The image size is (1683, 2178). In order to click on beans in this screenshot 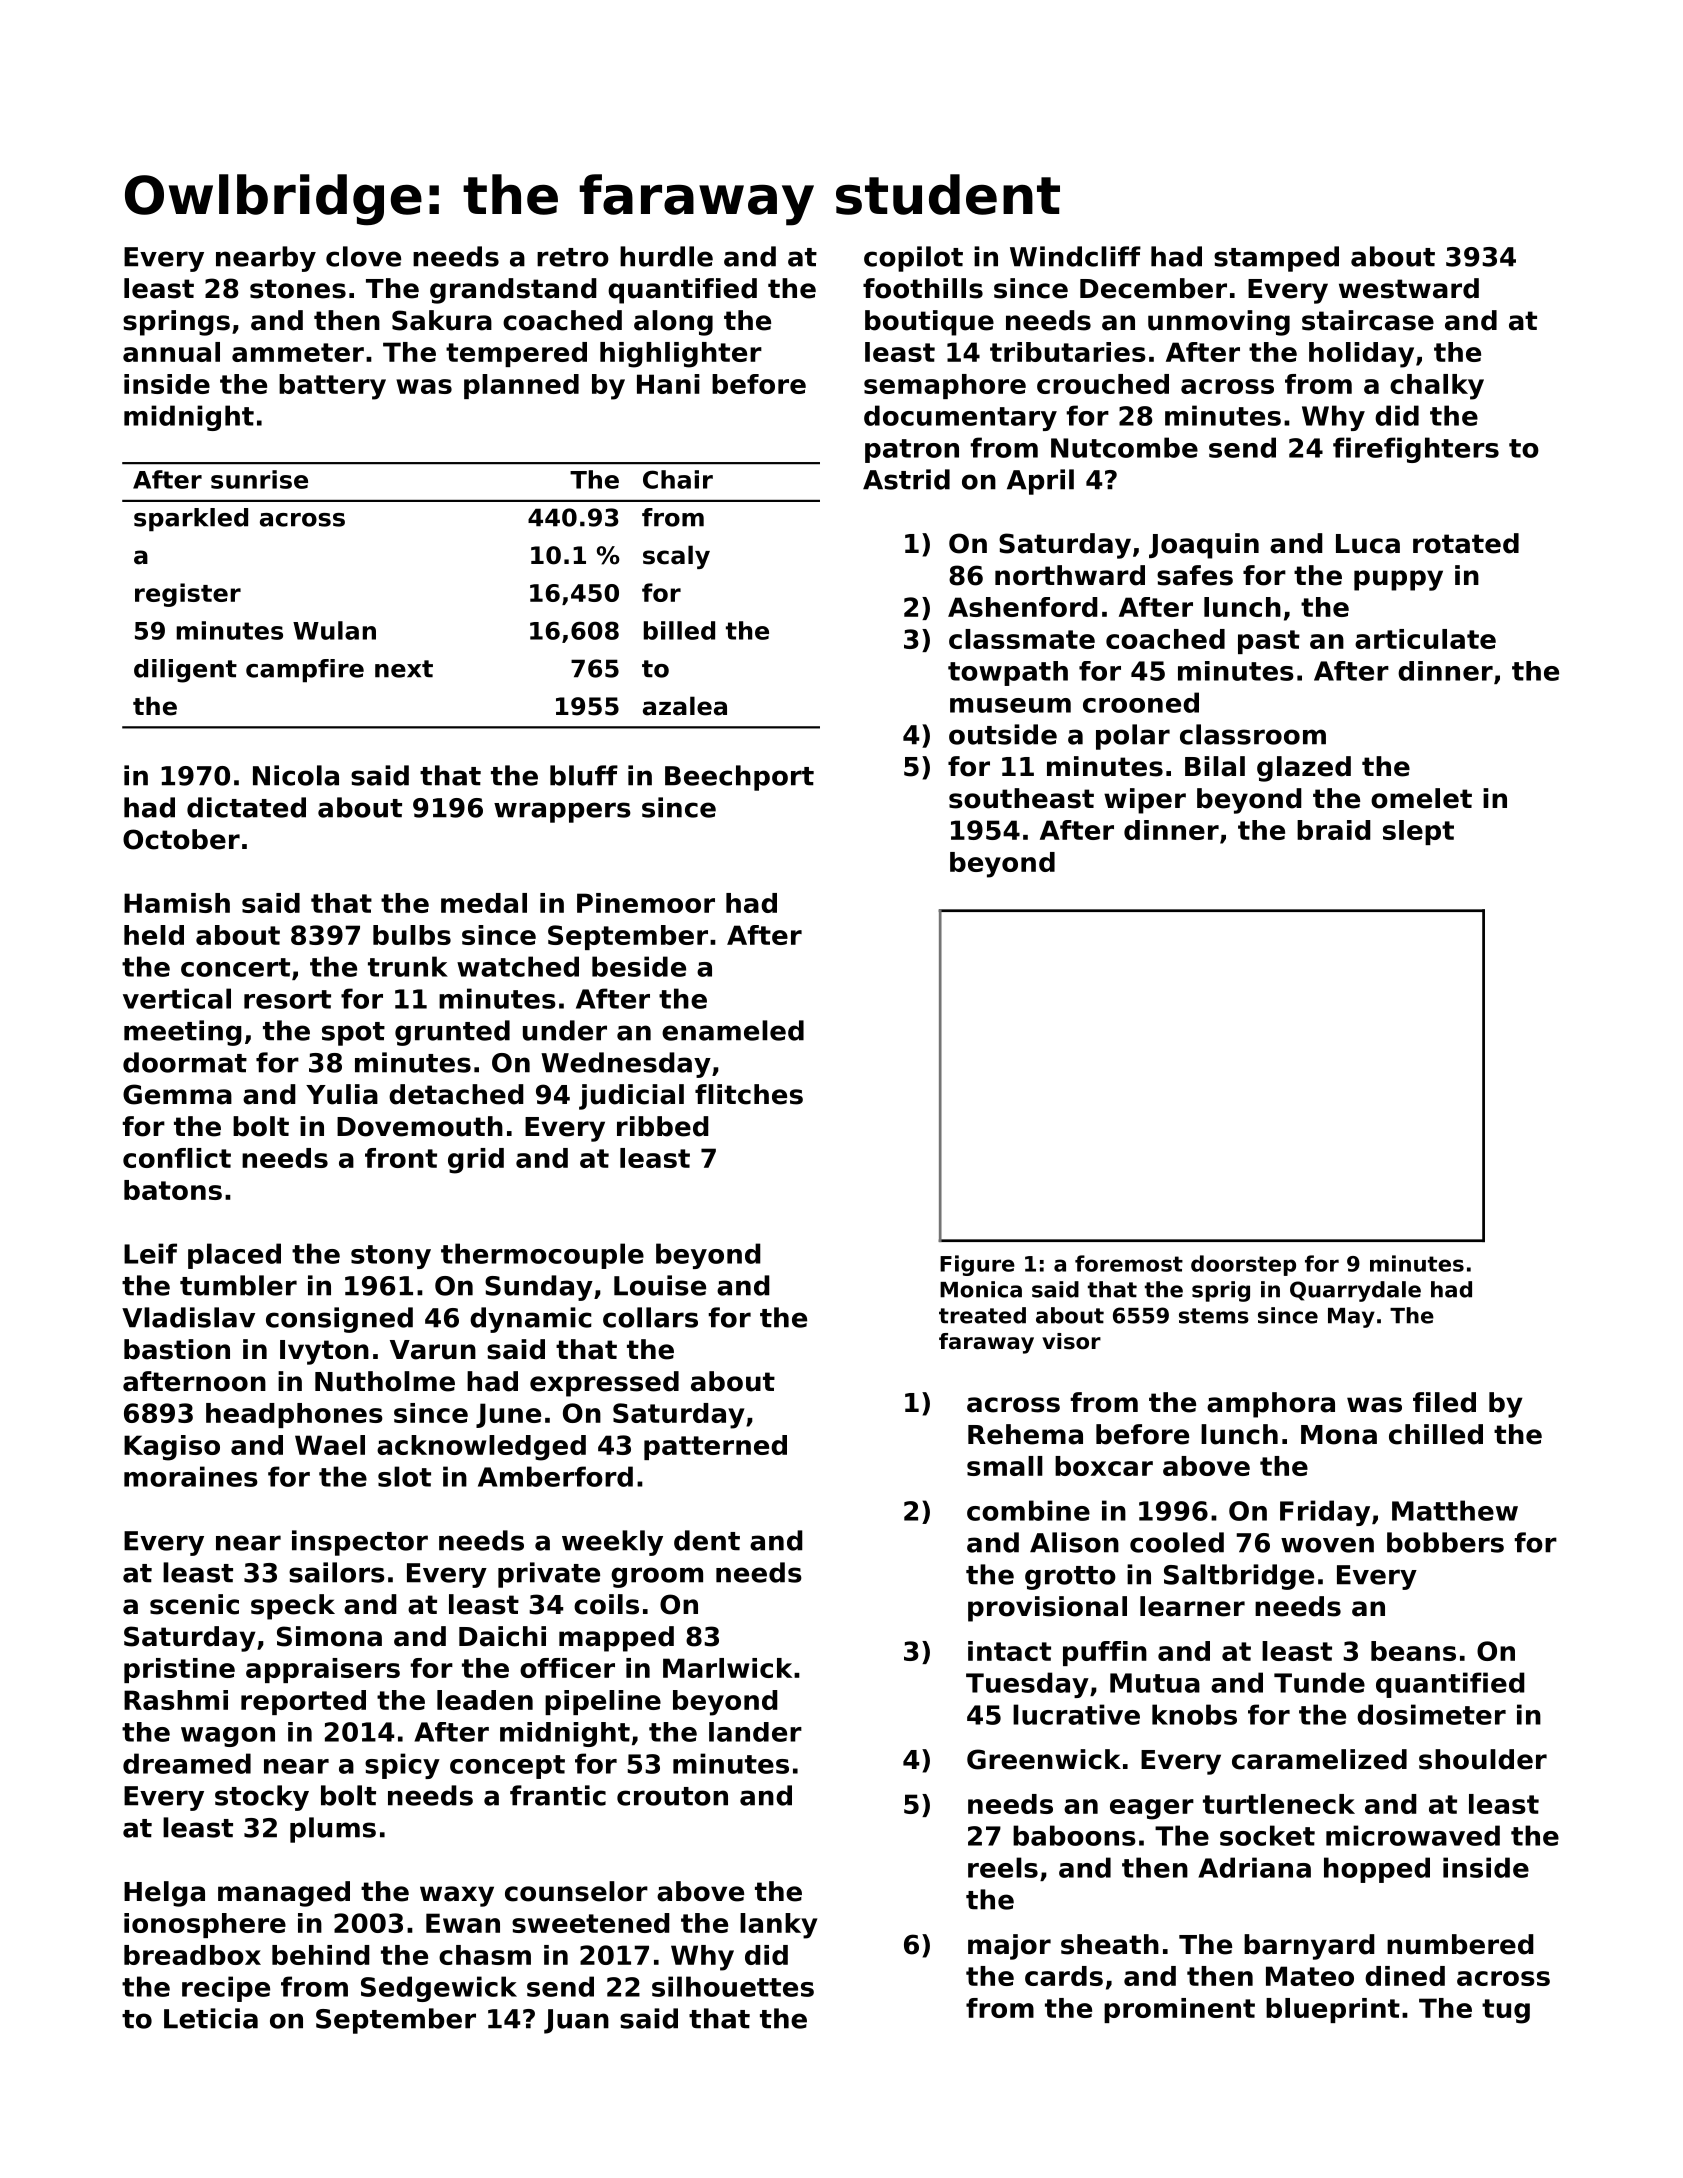, I will do `click(1413, 1651)`.
